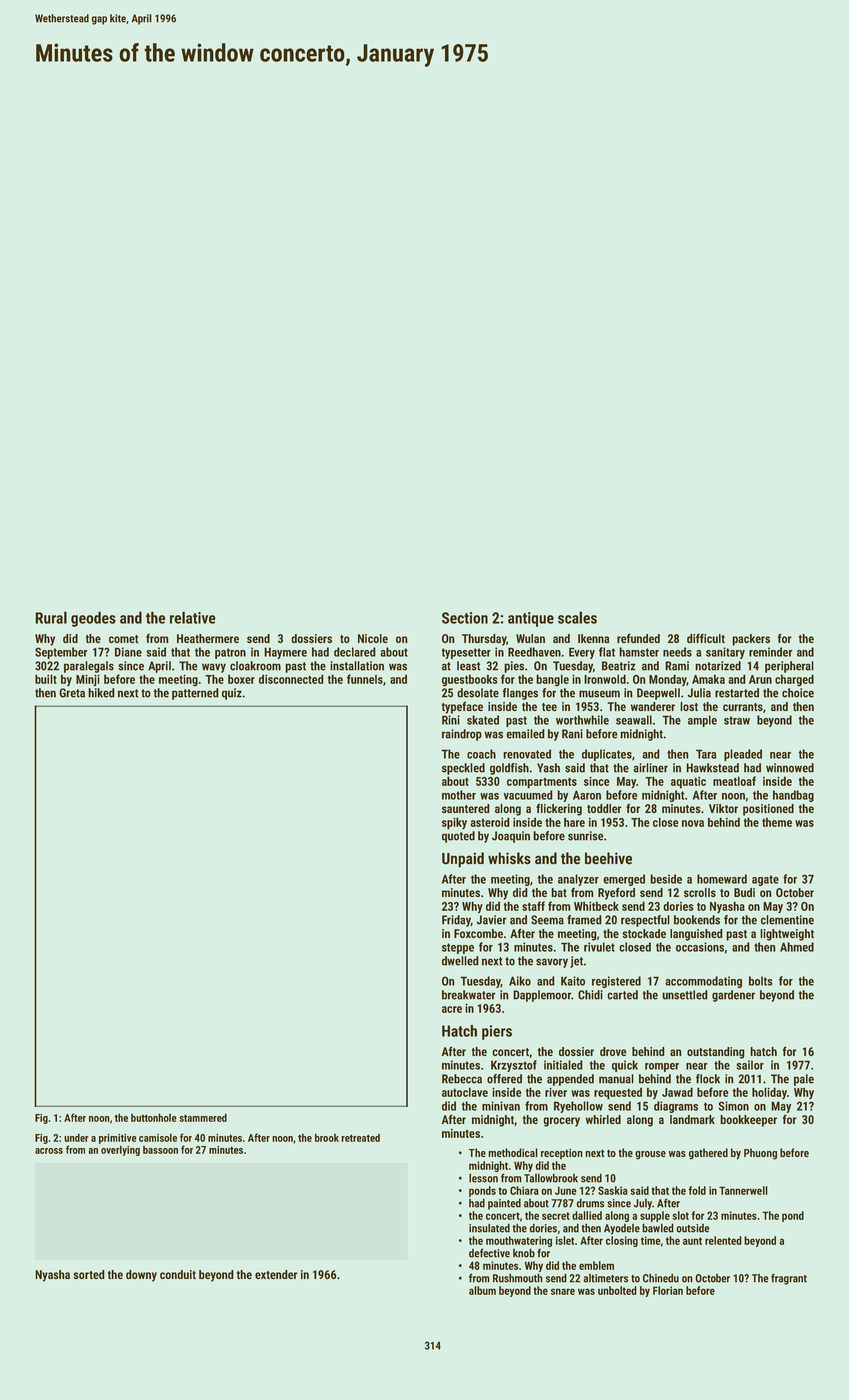 The height and width of the page is (1400, 849). Describe the element at coordinates (797, 947) in the page. I see `Ahmed` at that location.
